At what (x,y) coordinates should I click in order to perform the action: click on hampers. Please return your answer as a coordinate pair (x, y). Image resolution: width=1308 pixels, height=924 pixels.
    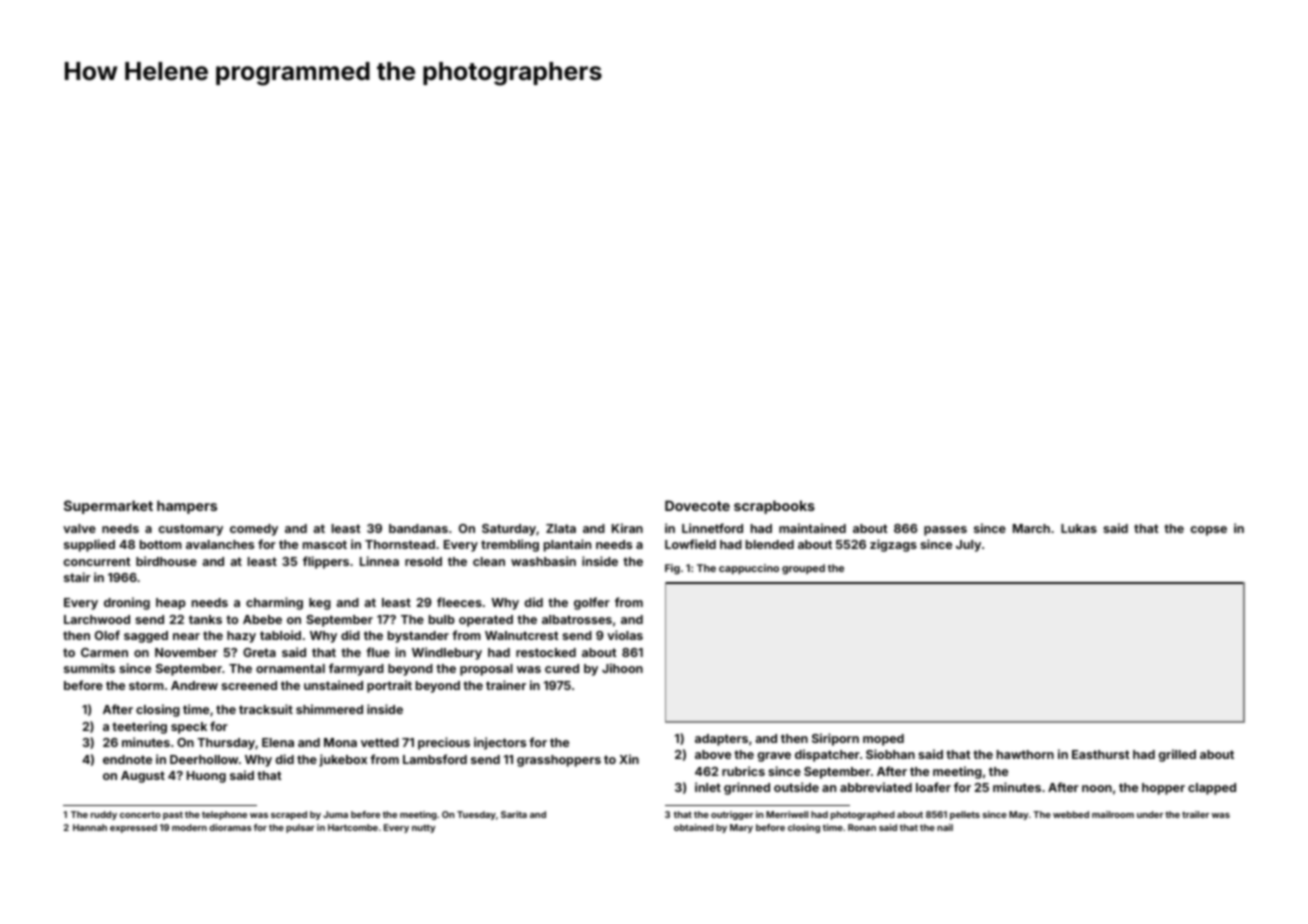
    Looking at the image, I should click on (187, 507).
